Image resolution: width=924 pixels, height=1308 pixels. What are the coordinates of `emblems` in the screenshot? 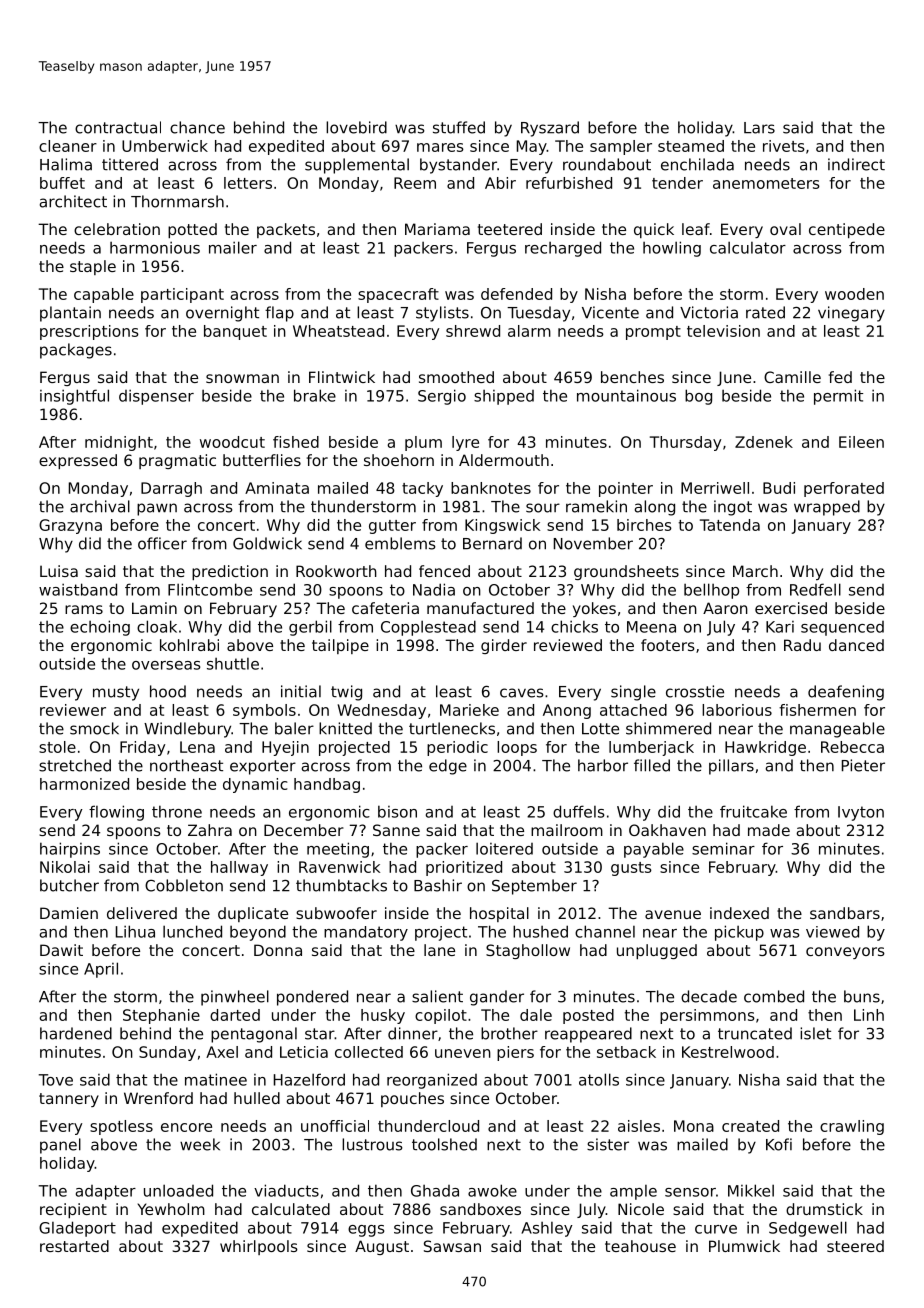 It's located at (400, 543).
